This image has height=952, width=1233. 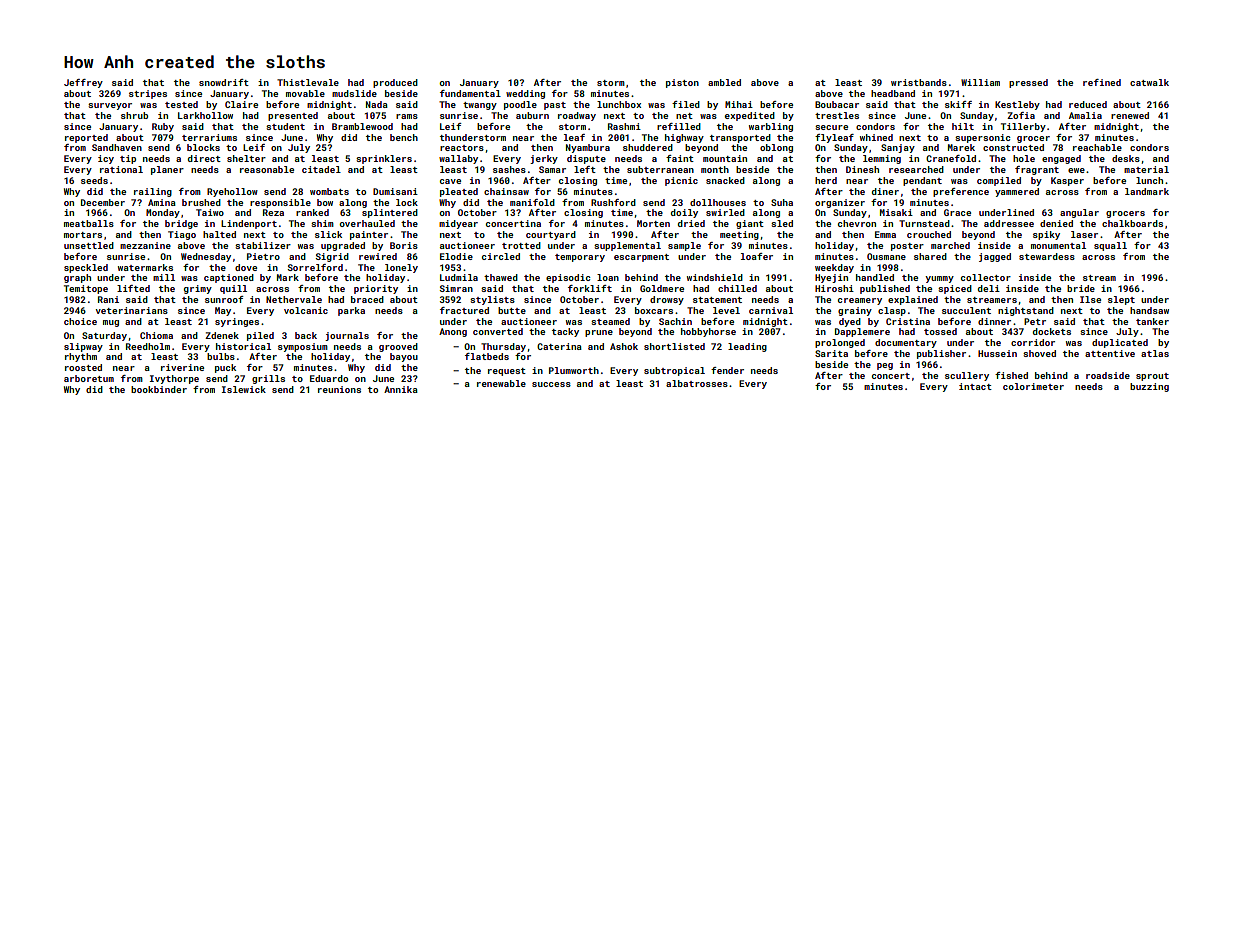 What do you see at coordinates (1033, 386) in the image?
I see `colorimeter` at bounding box center [1033, 386].
